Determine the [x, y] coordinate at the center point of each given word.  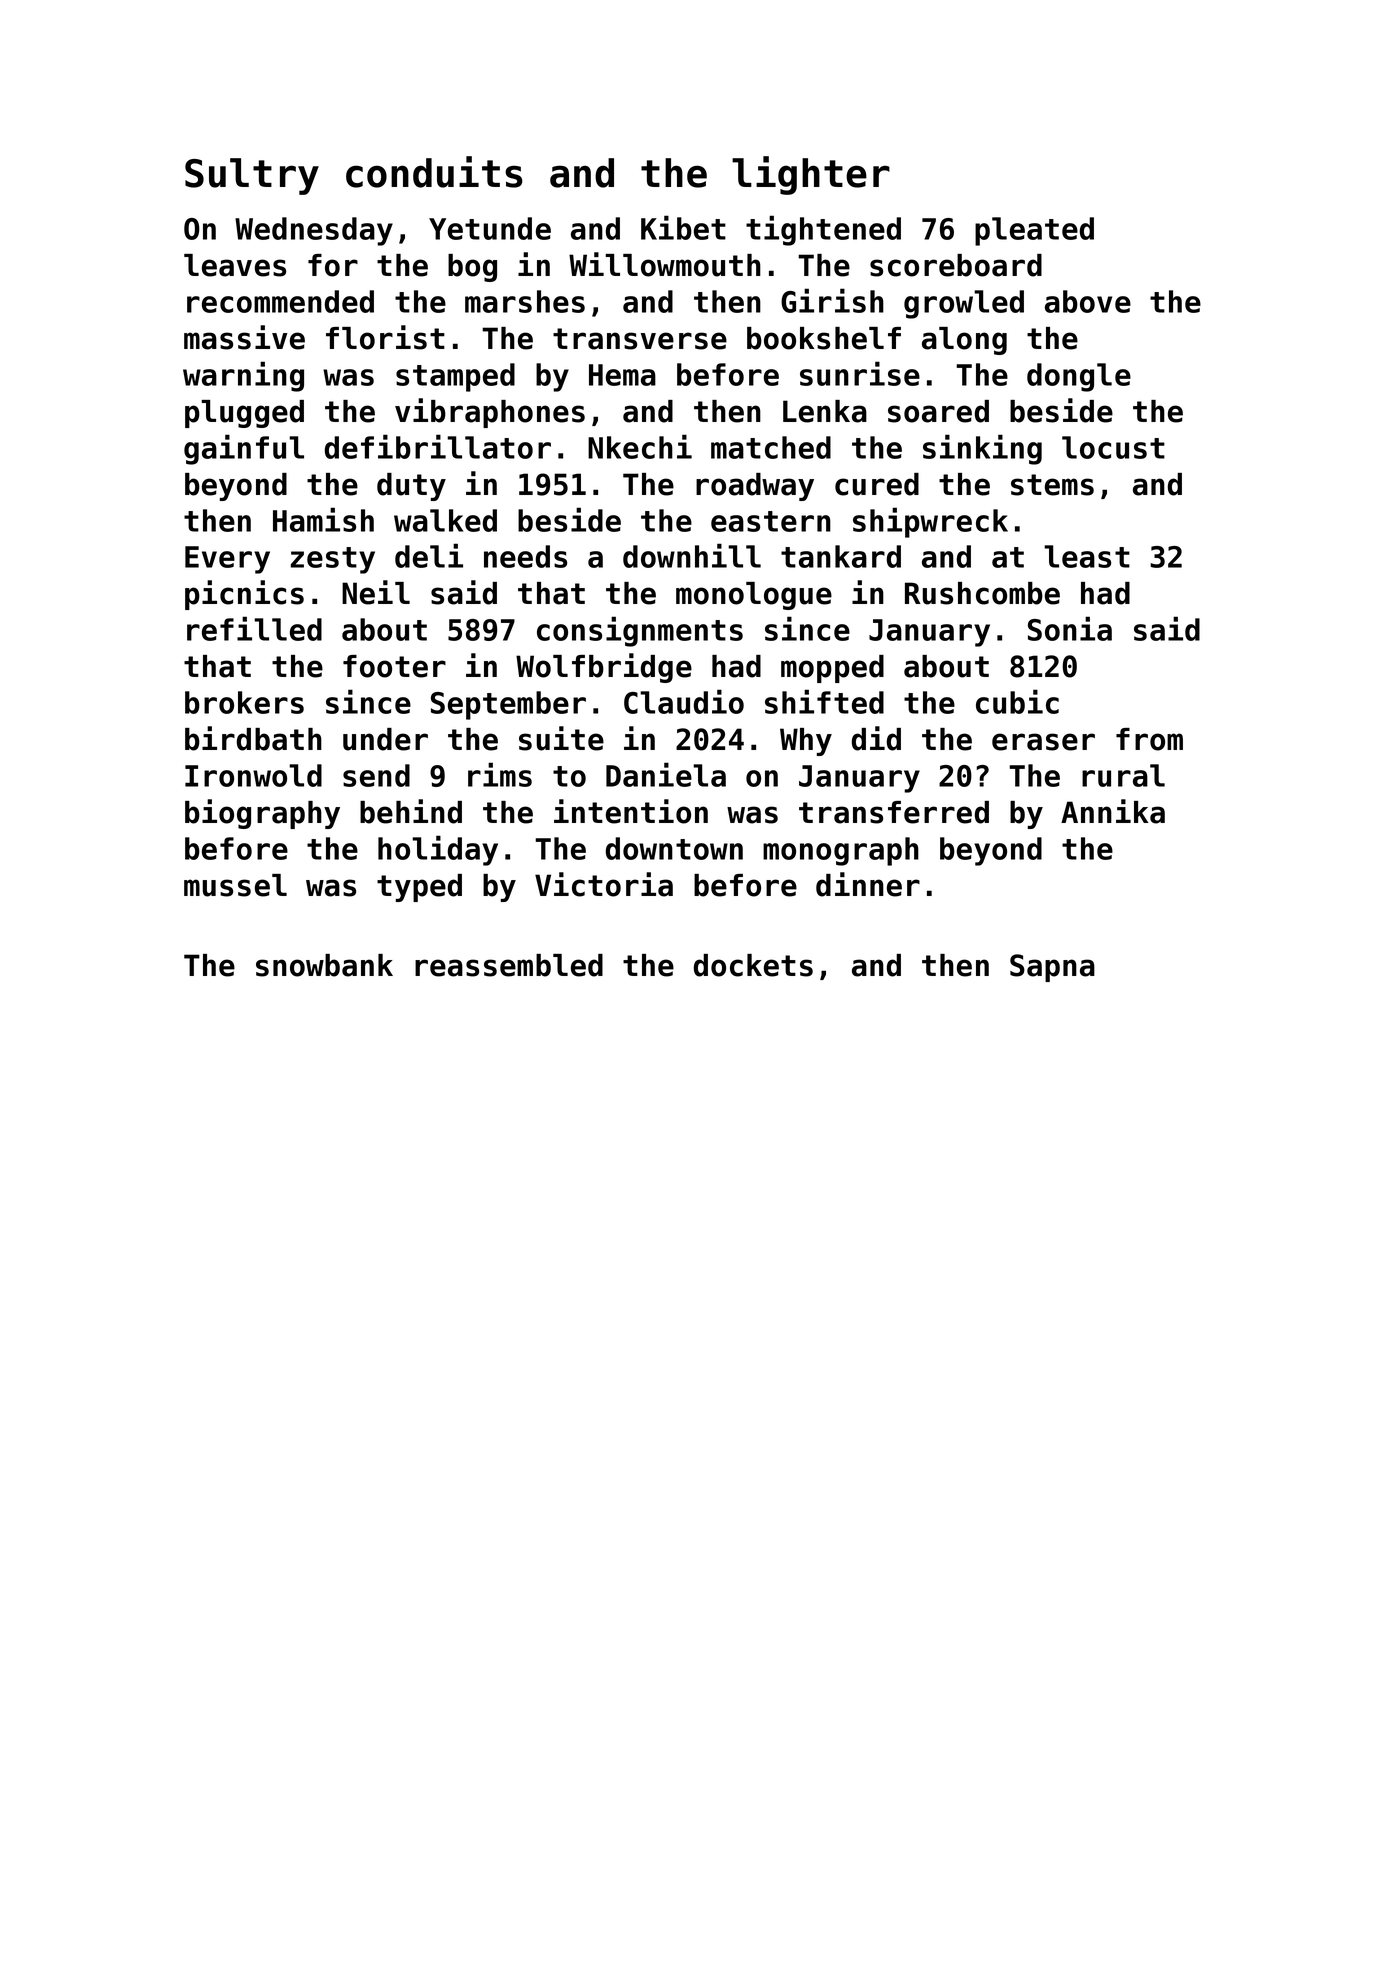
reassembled [509, 965]
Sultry [252, 176]
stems [1052, 485]
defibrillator [438, 446]
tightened [823, 230]
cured [877, 484]
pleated [1034, 231]
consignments [640, 631]
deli [429, 555]
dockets [753, 965]
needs [525, 556]
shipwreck [930, 522]
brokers [244, 702]
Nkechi [640, 446]
